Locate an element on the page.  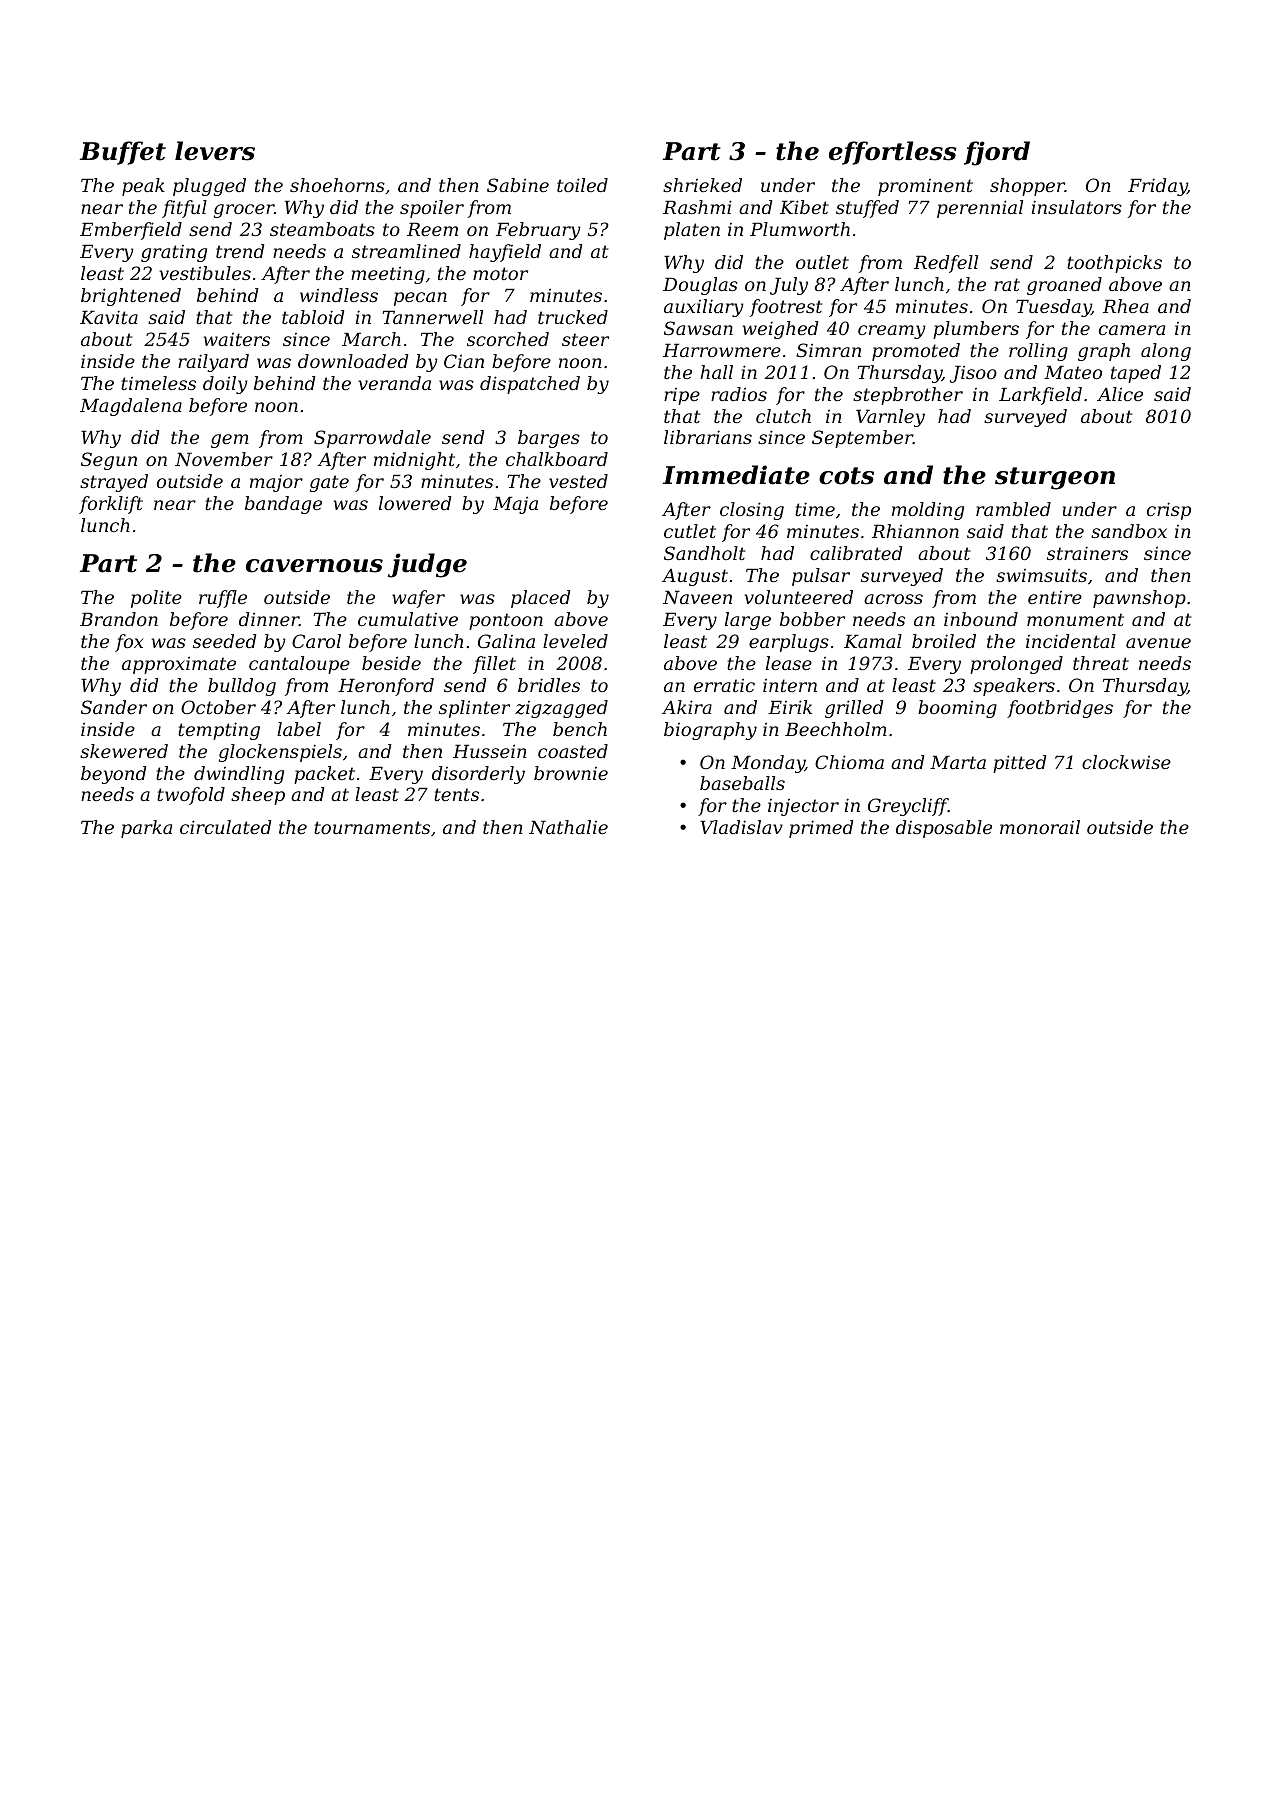
Vladislav is located at coordinates (741, 827).
